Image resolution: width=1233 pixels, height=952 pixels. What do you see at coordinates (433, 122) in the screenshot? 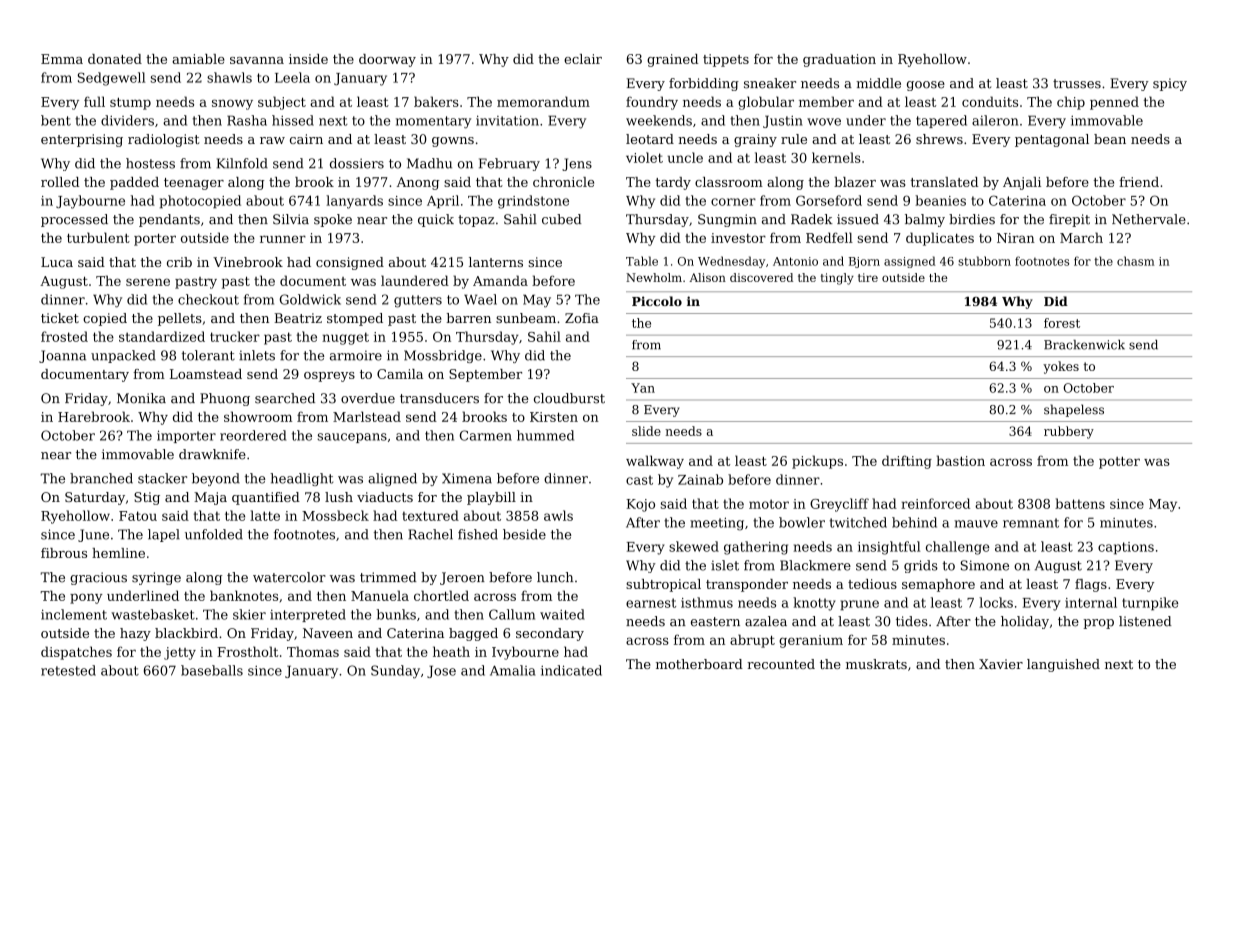
I see `momentary` at bounding box center [433, 122].
